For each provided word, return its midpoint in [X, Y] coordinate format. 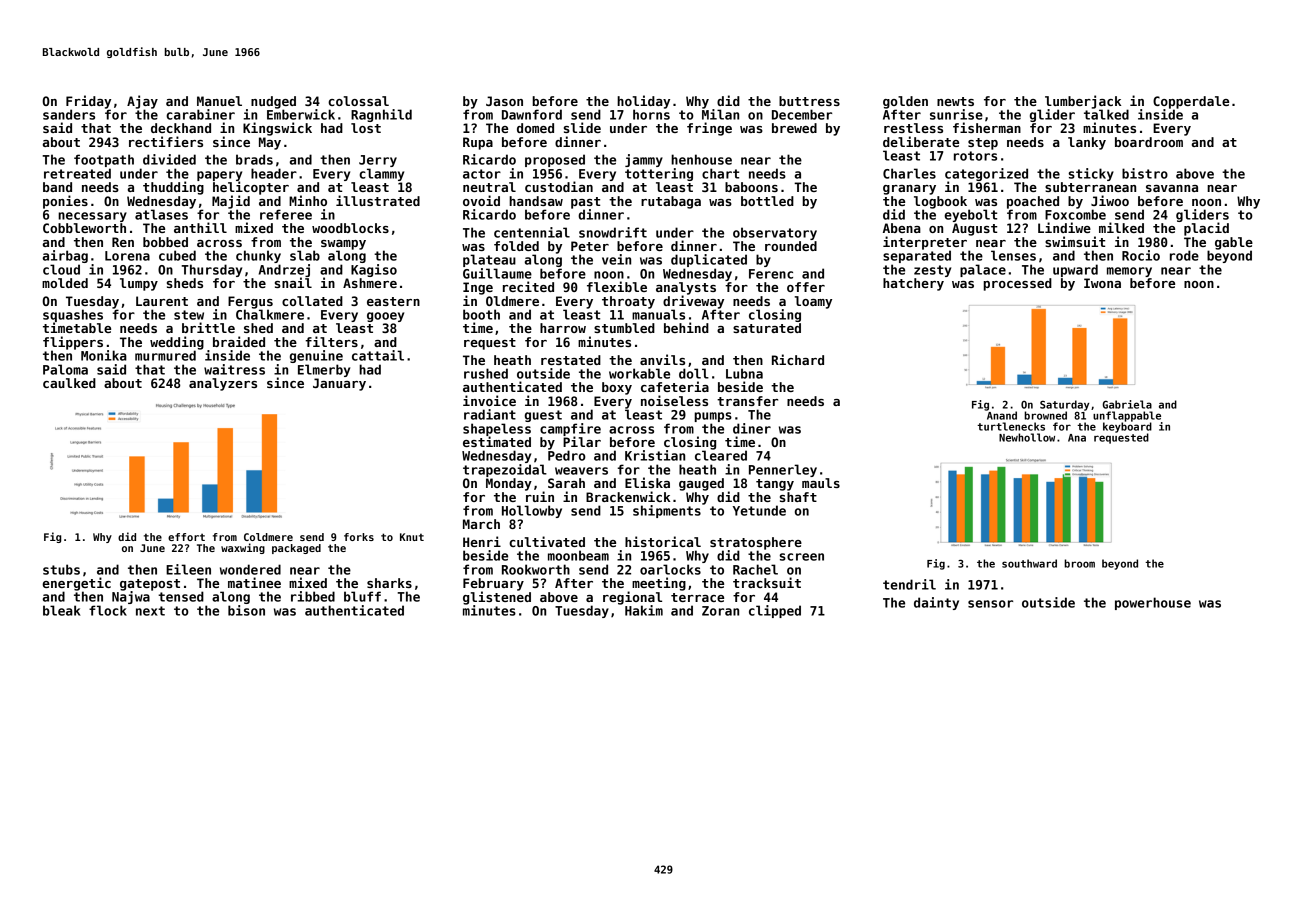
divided [169, 159]
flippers [73, 343]
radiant [490, 414]
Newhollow [1027, 437]
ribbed [313, 596]
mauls [821, 483]
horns [651, 114]
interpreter [925, 243]
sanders [69, 114]
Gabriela [1127, 404]
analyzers [223, 384]
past [585, 203]
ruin [540, 496]
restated [571, 360]
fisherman [987, 127]
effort [186, 537]
